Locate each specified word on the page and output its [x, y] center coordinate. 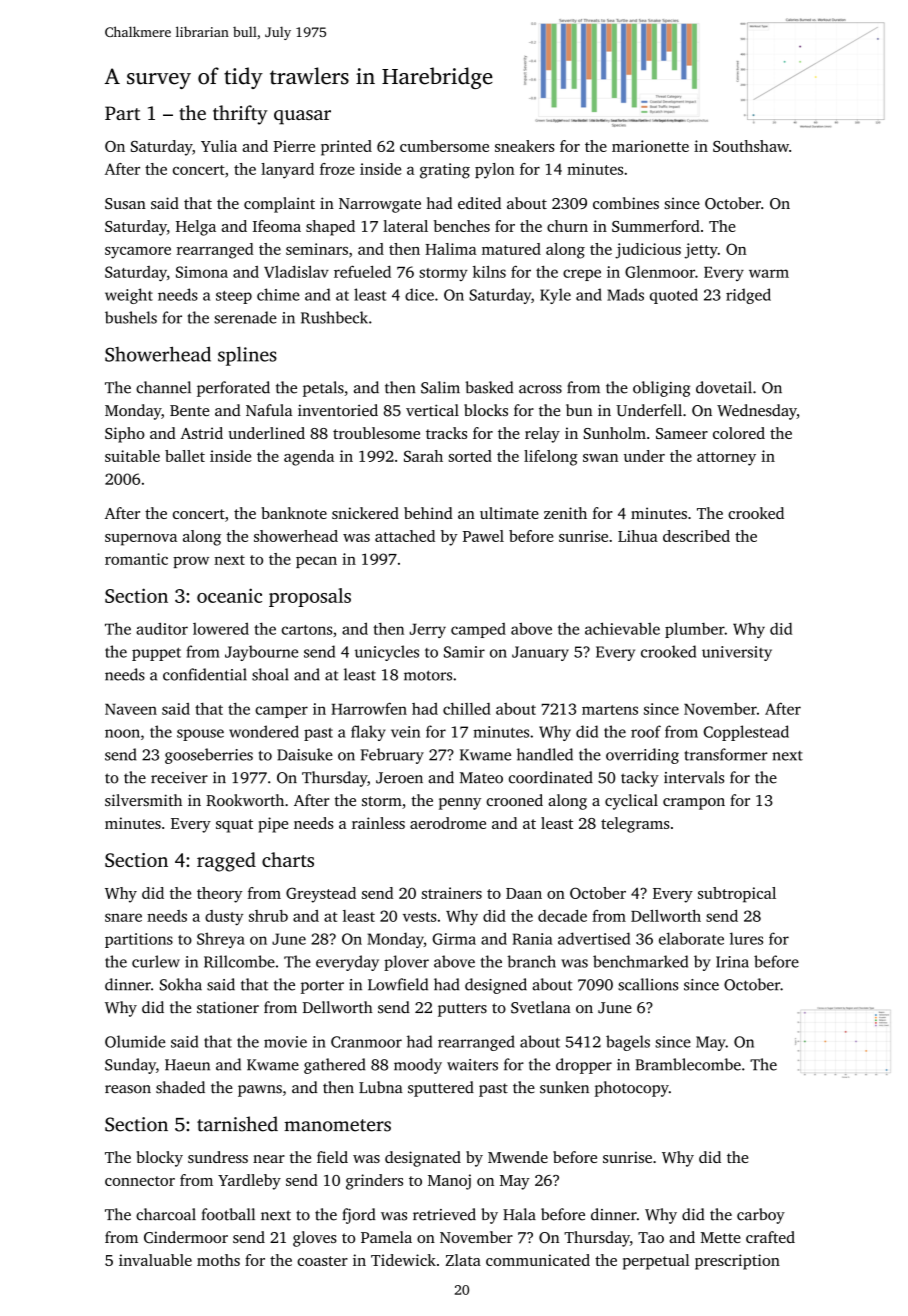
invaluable [155, 1260]
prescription [737, 1262]
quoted [674, 296]
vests [420, 917]
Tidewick [403, 1260]
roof [646, 731]
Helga [196, 228]
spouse [200, 735]
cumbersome [444, 146]
